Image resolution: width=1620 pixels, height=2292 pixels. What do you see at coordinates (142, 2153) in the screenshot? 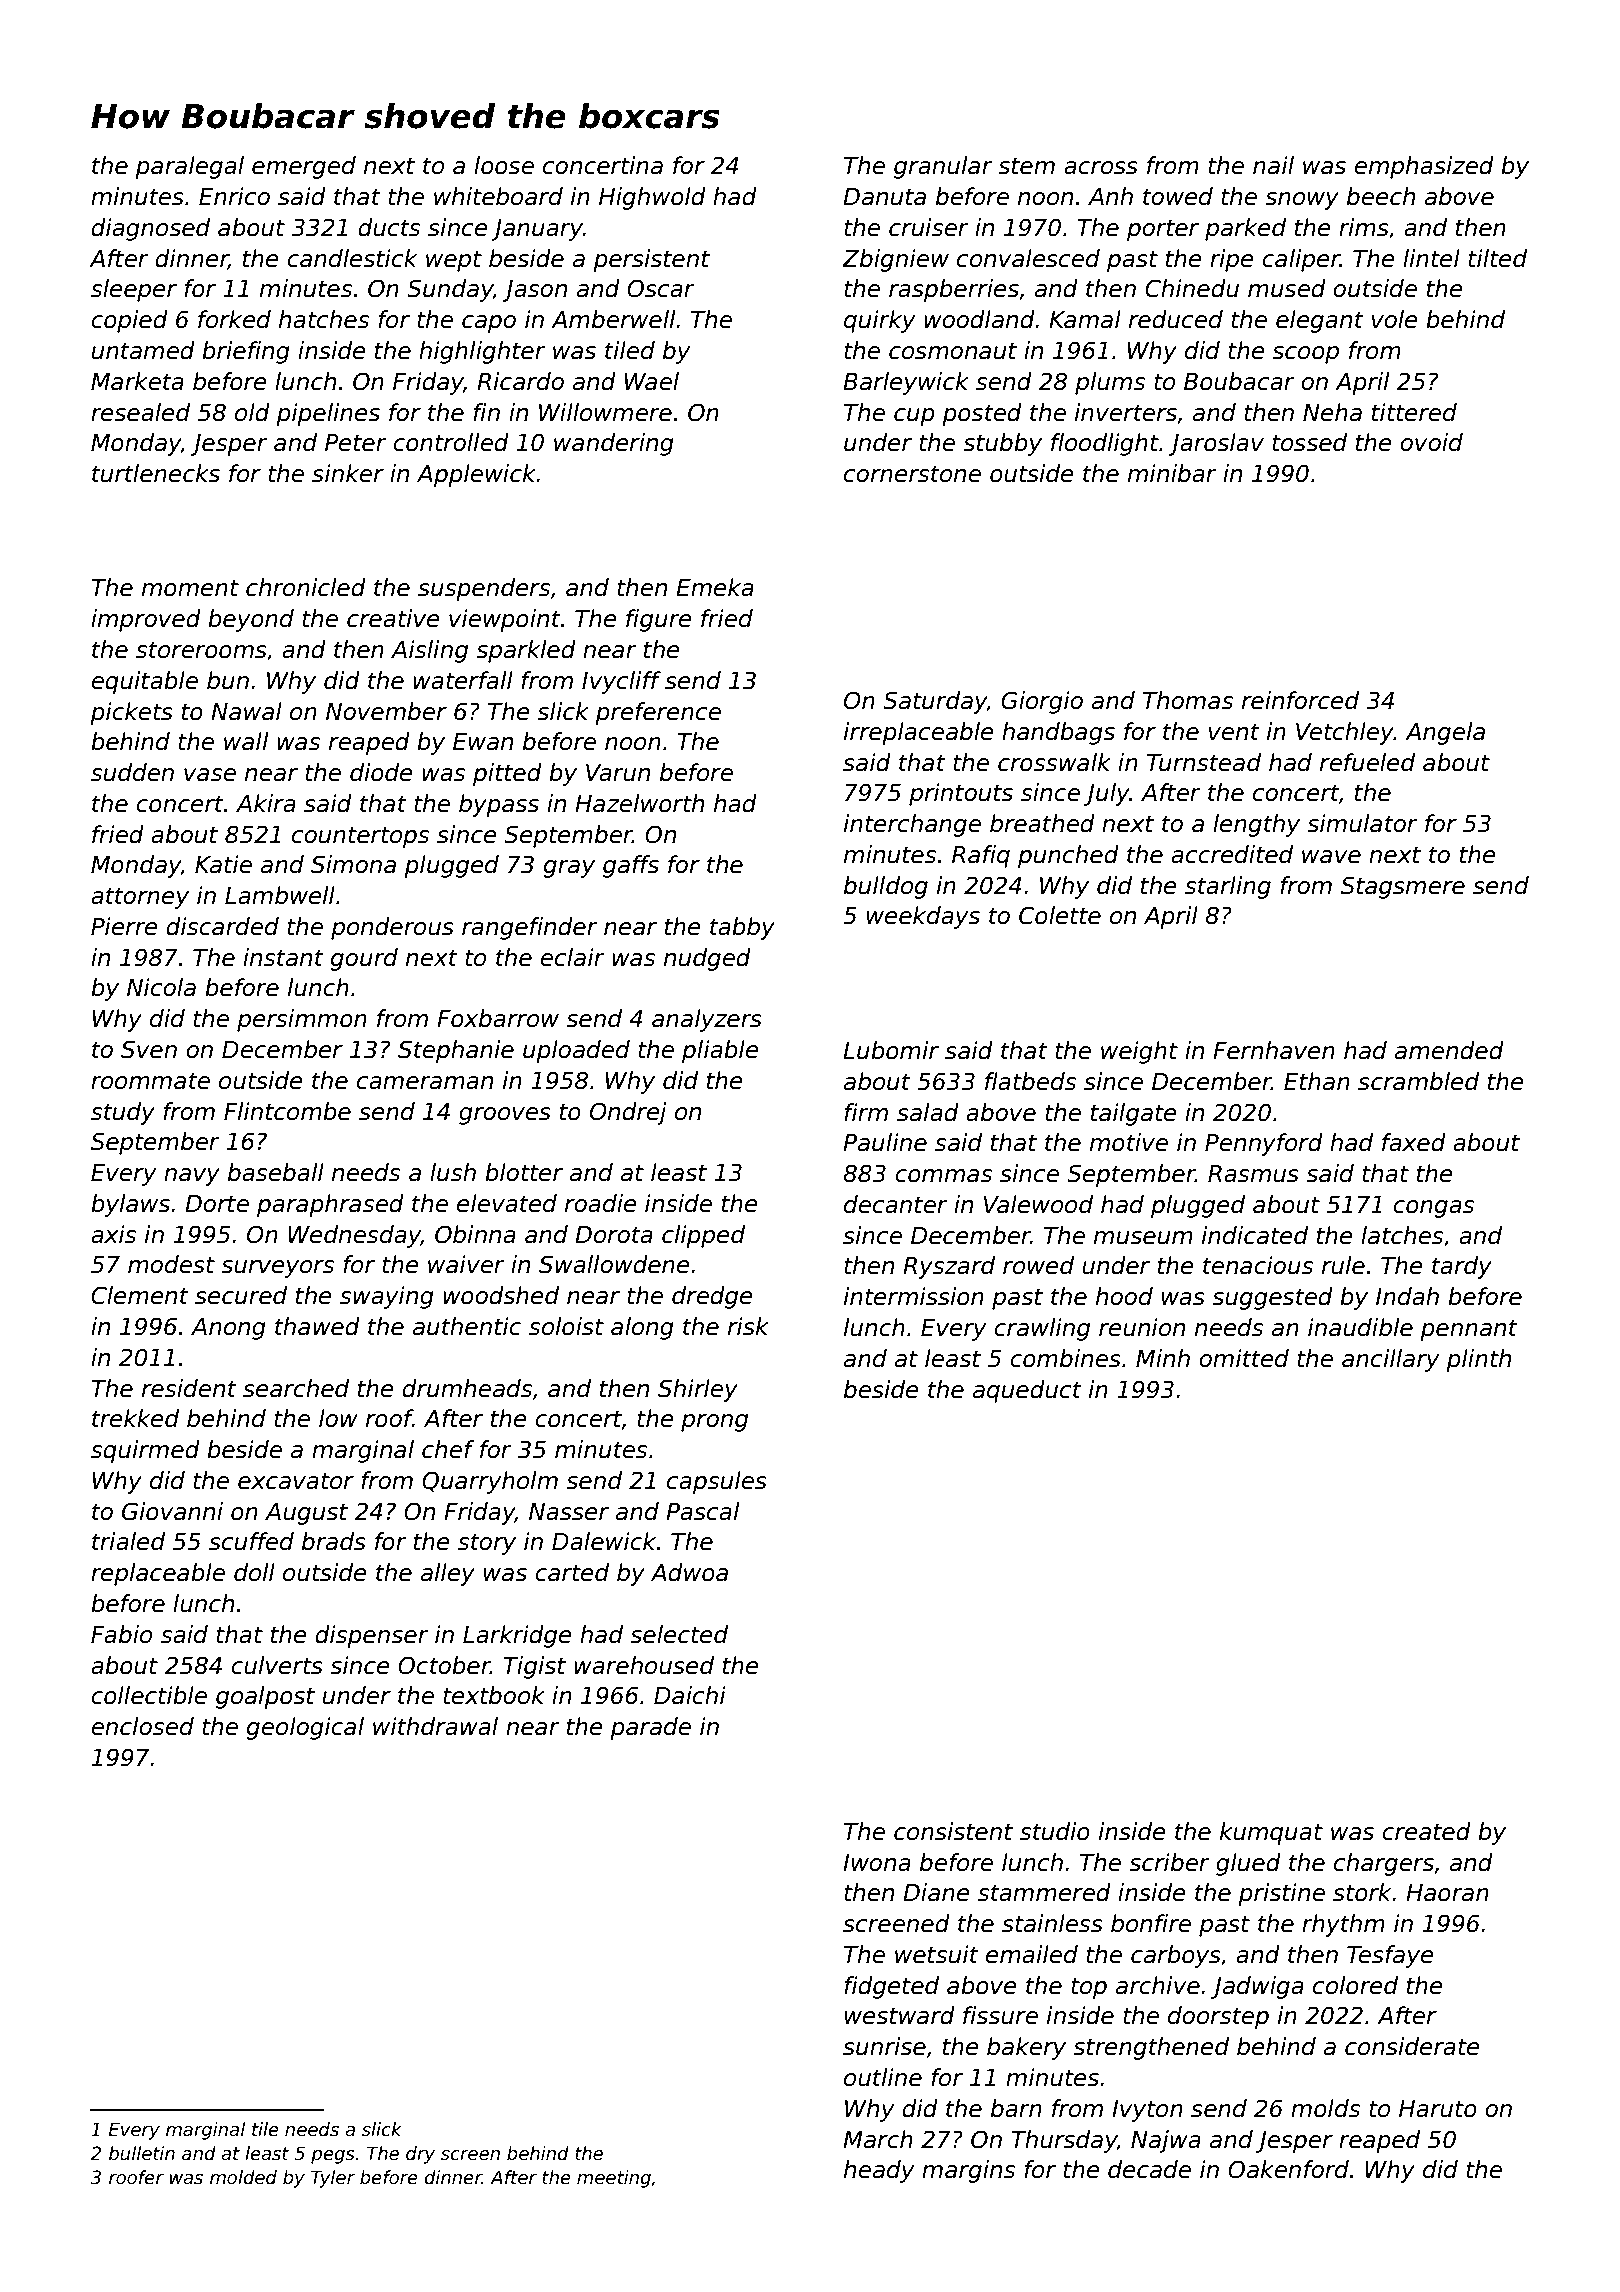
I see `bulletin` at bounding box center [142, 2153].
